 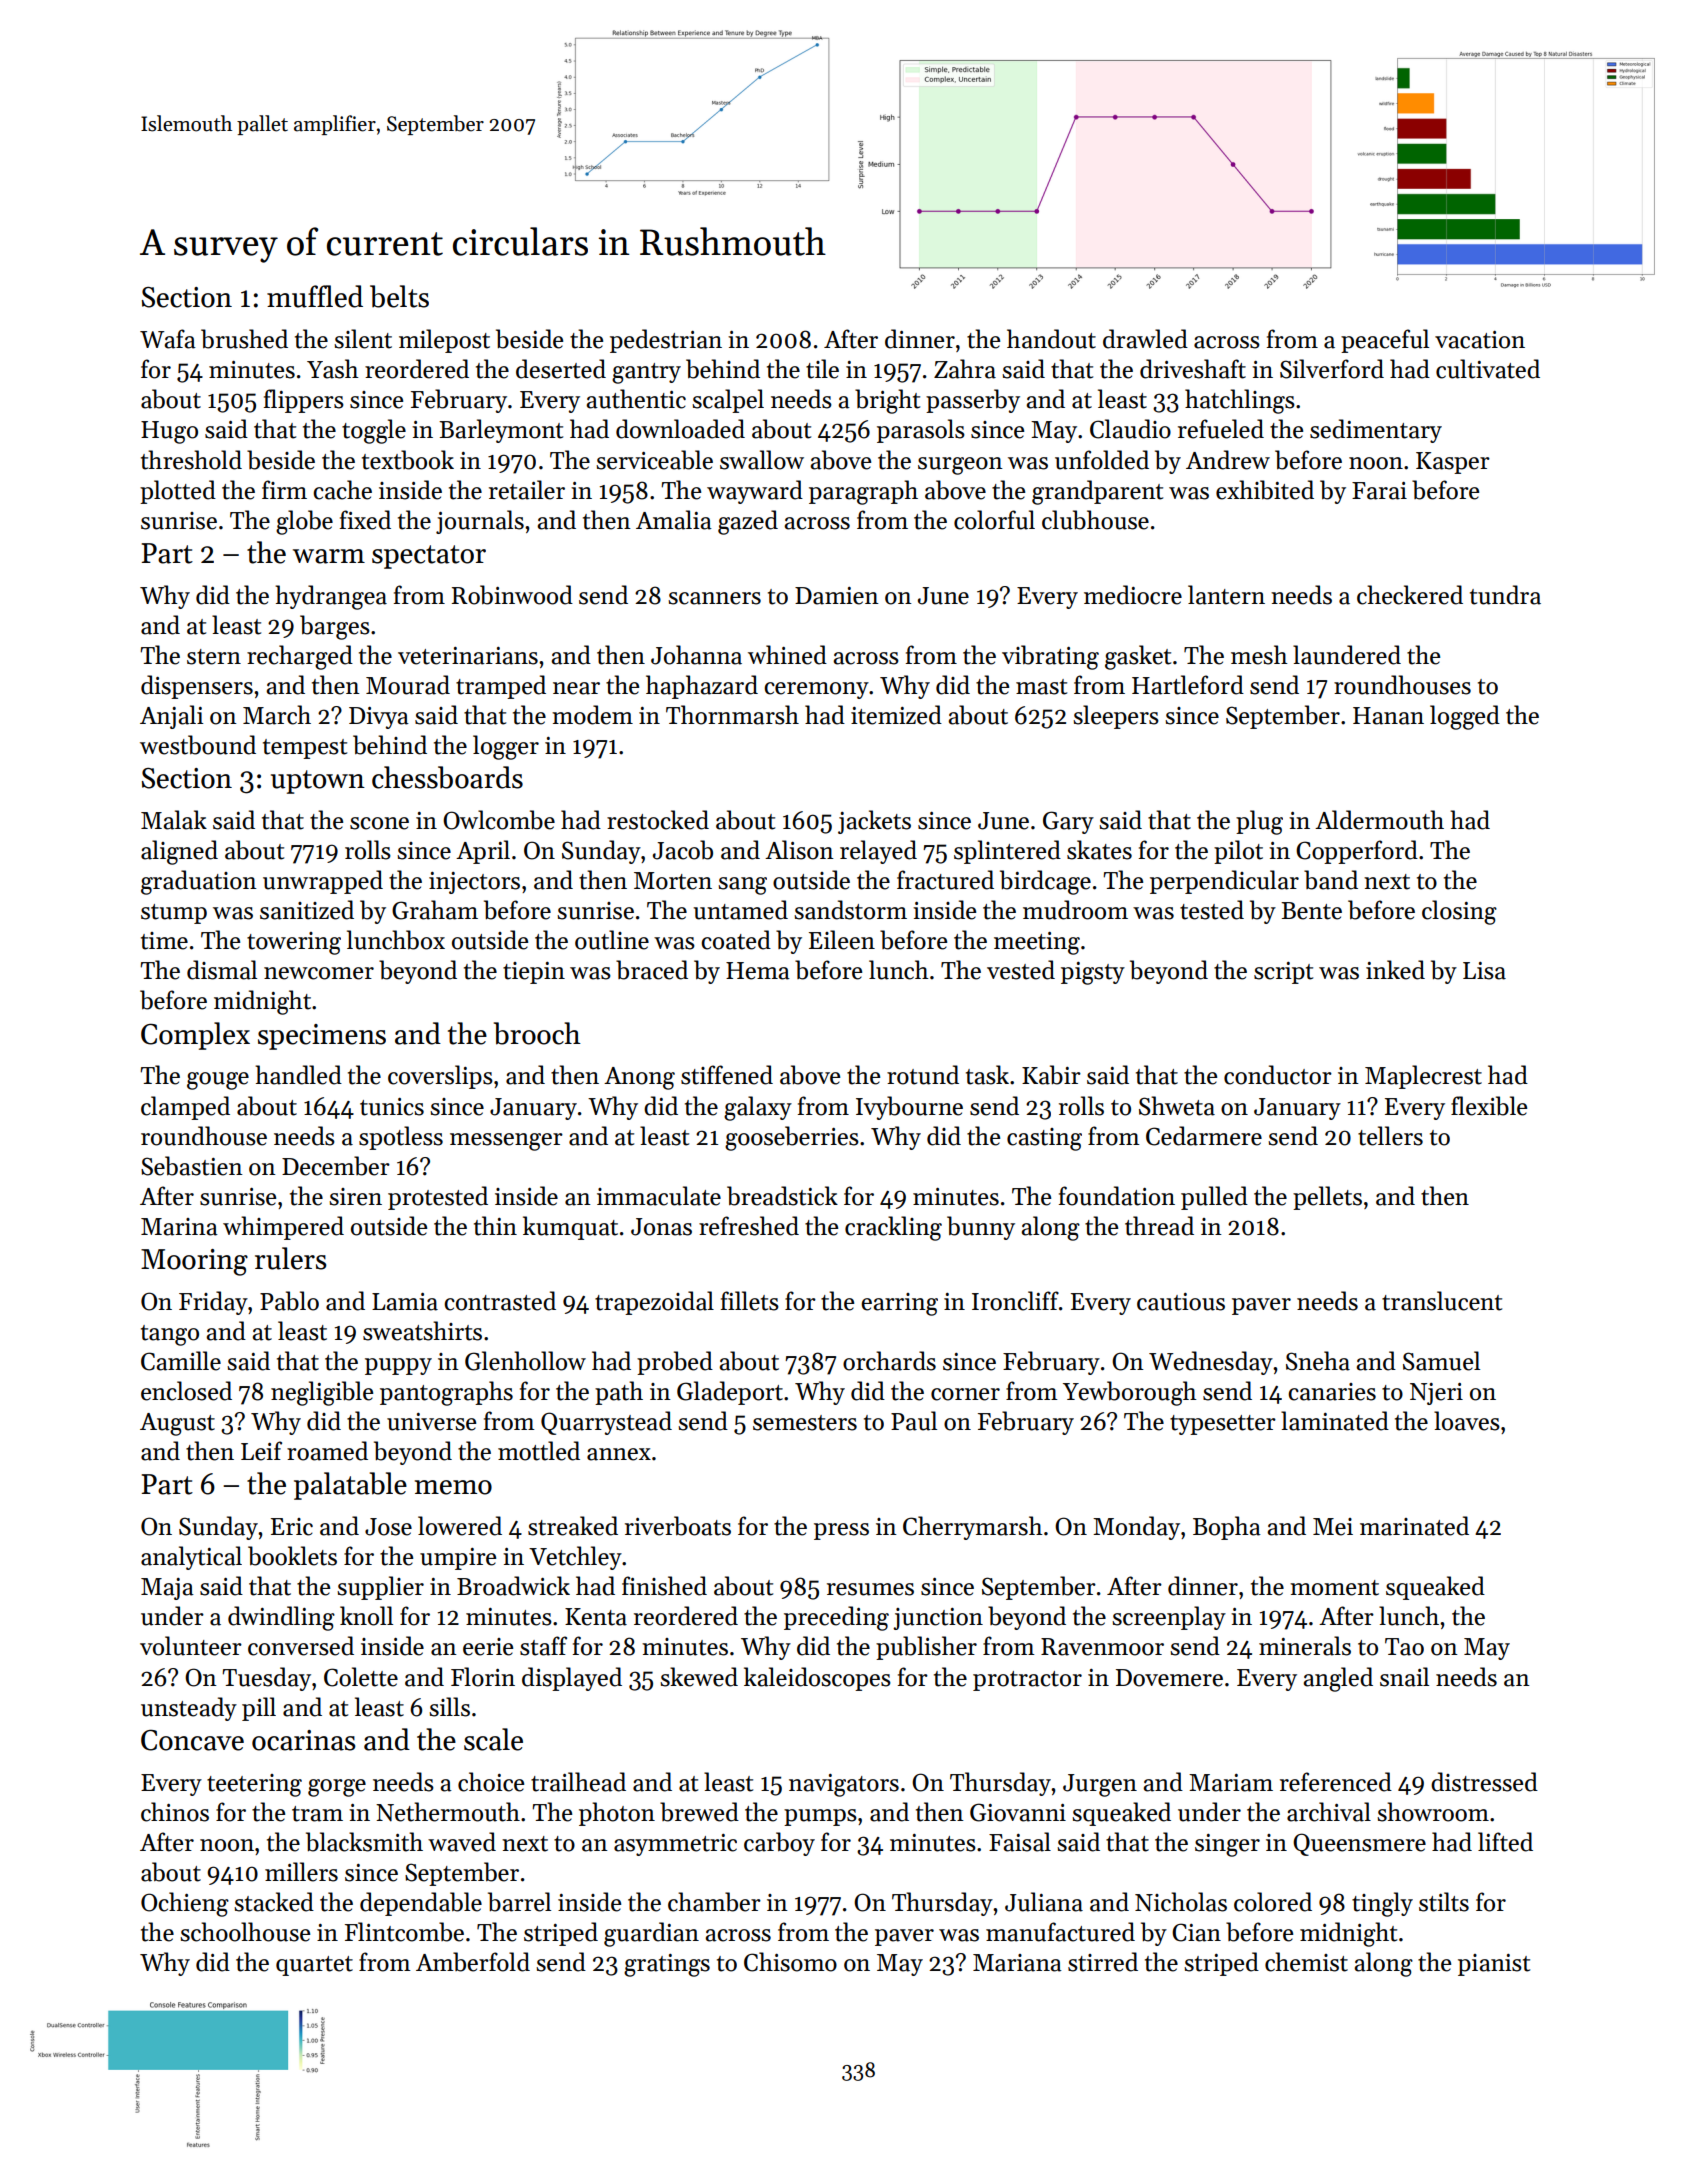 I want to click on crackling, so click(x=893, y=1228).
